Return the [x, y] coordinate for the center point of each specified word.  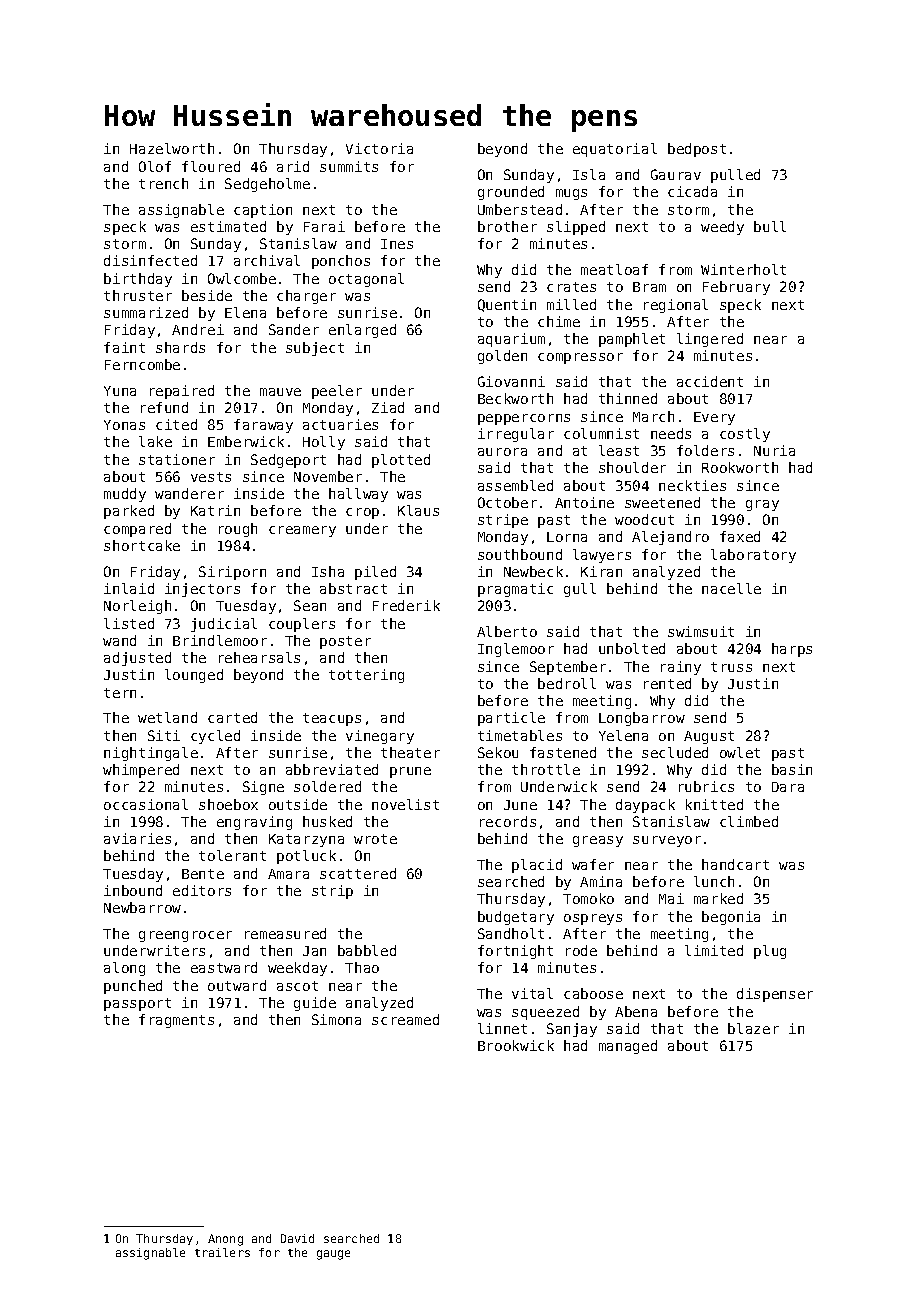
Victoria [379, 148]
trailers [222, 1252]
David [297, 1238]
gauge [333, 1255]
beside [207, 295]
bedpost [697, 150]
